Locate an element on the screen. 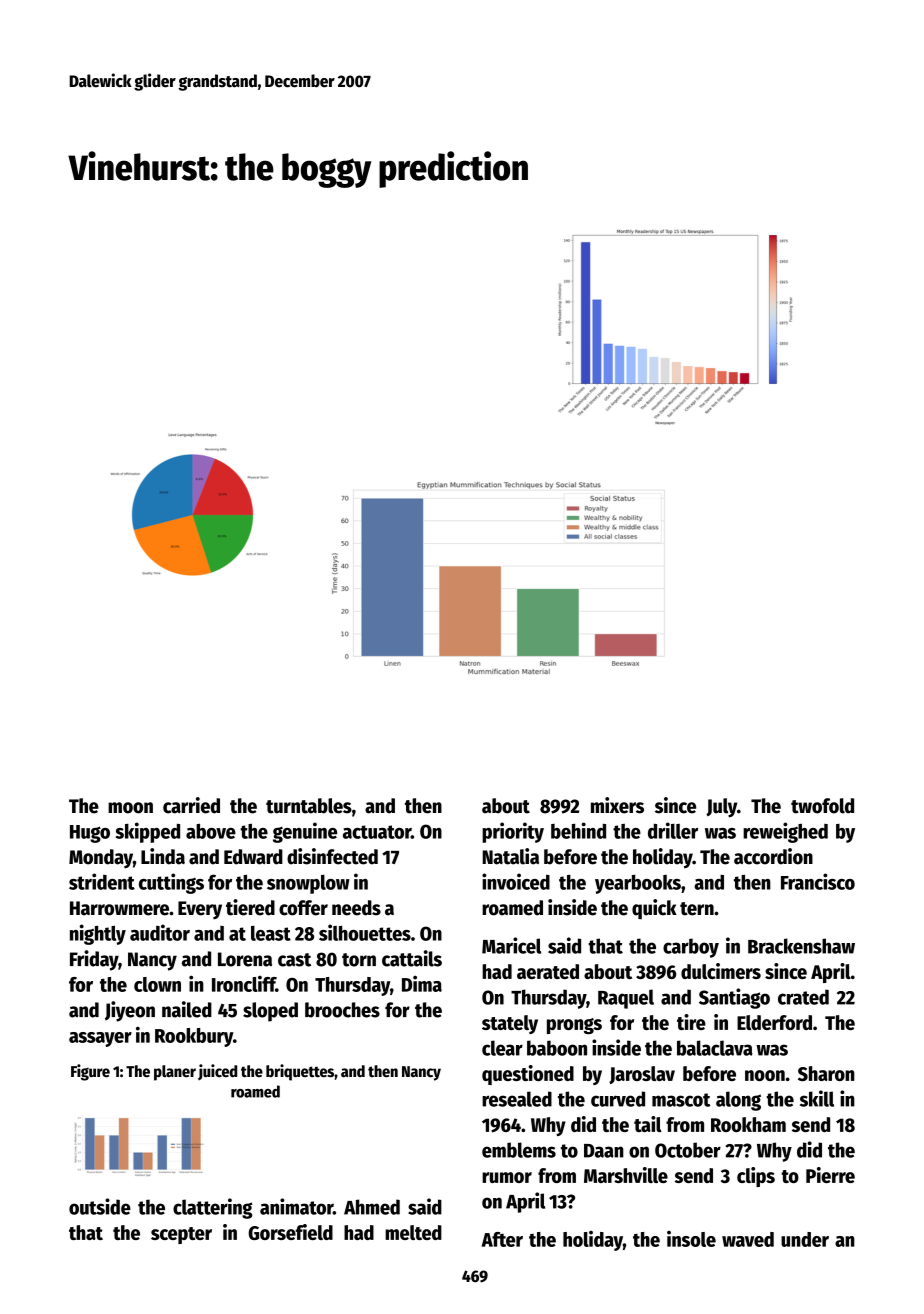 The image size is (924, 1314). quick is located at coordinates (654, 909).
